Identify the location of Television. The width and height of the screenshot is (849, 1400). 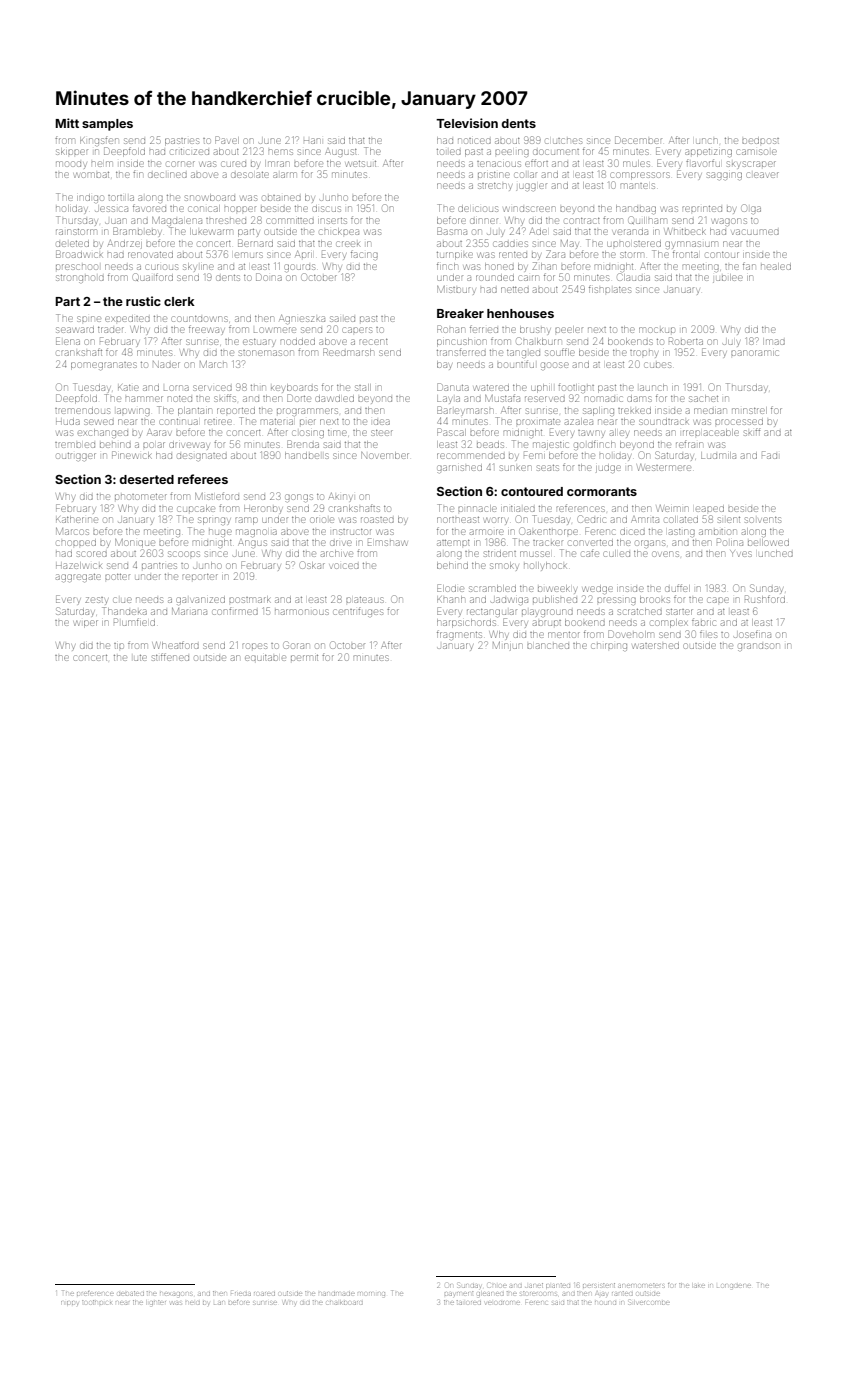
(467, 123).
